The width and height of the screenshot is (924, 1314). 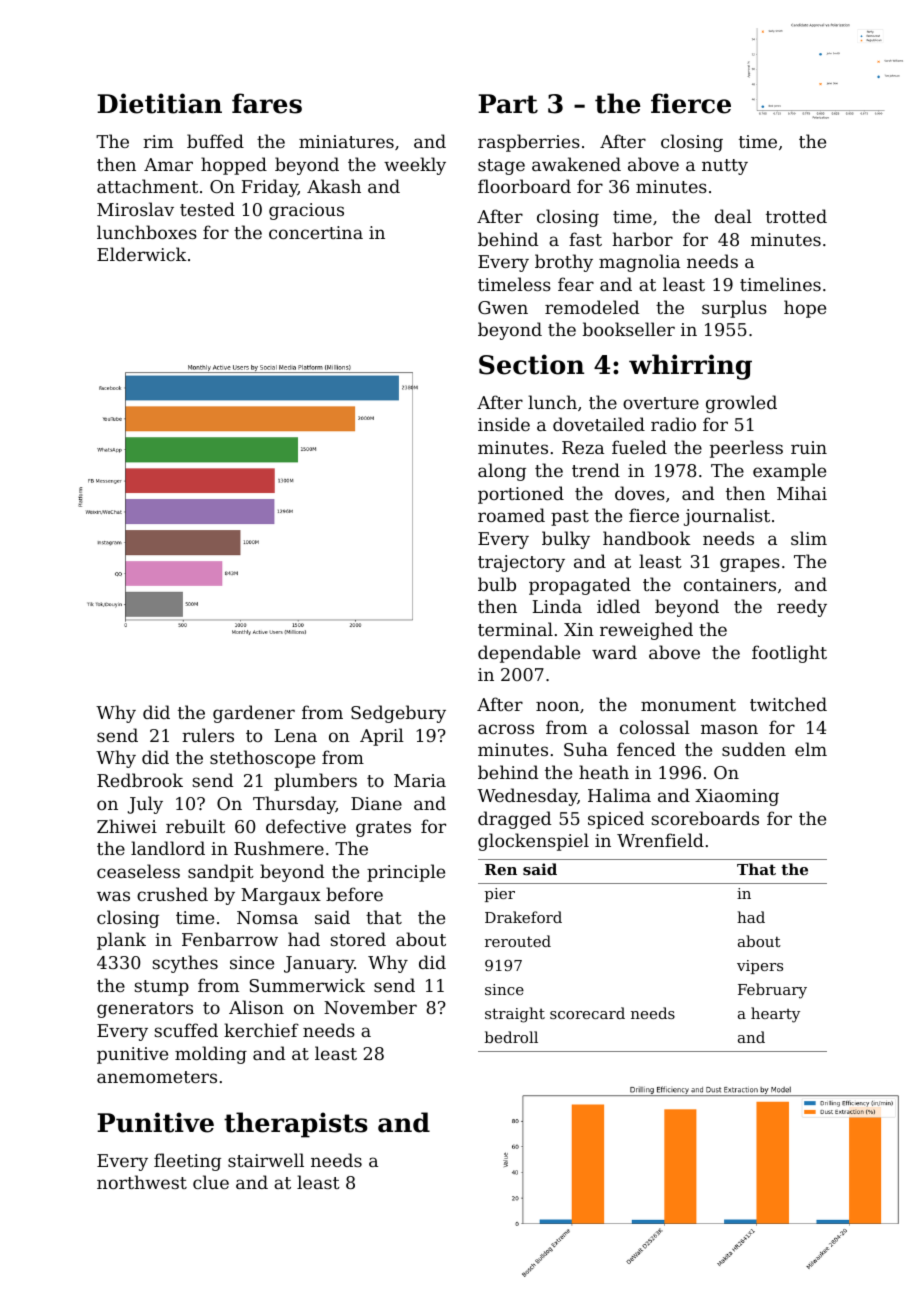 I want to click on surplus, so click(x=734, y=309).
